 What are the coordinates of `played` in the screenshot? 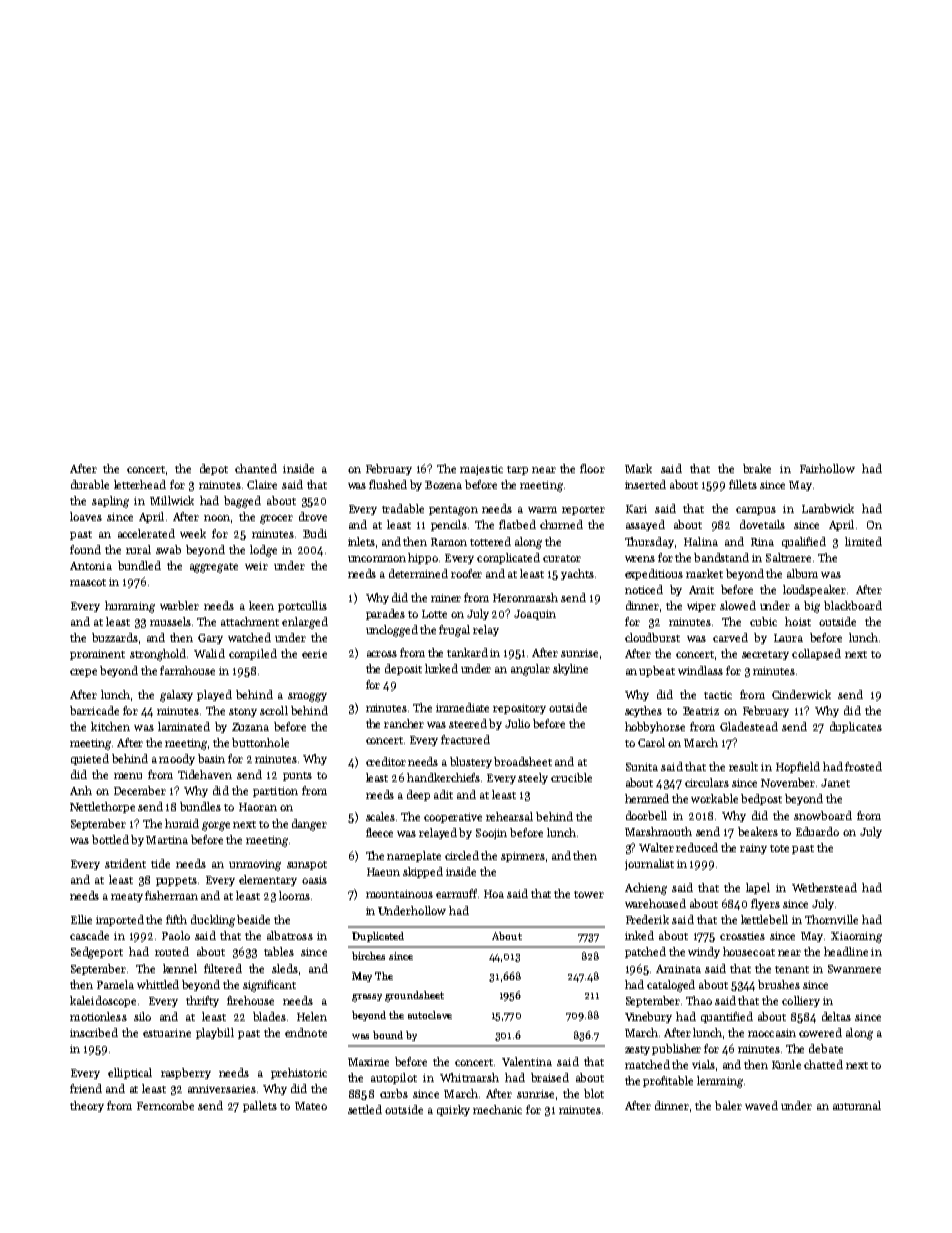 It's located at (214, 695).
